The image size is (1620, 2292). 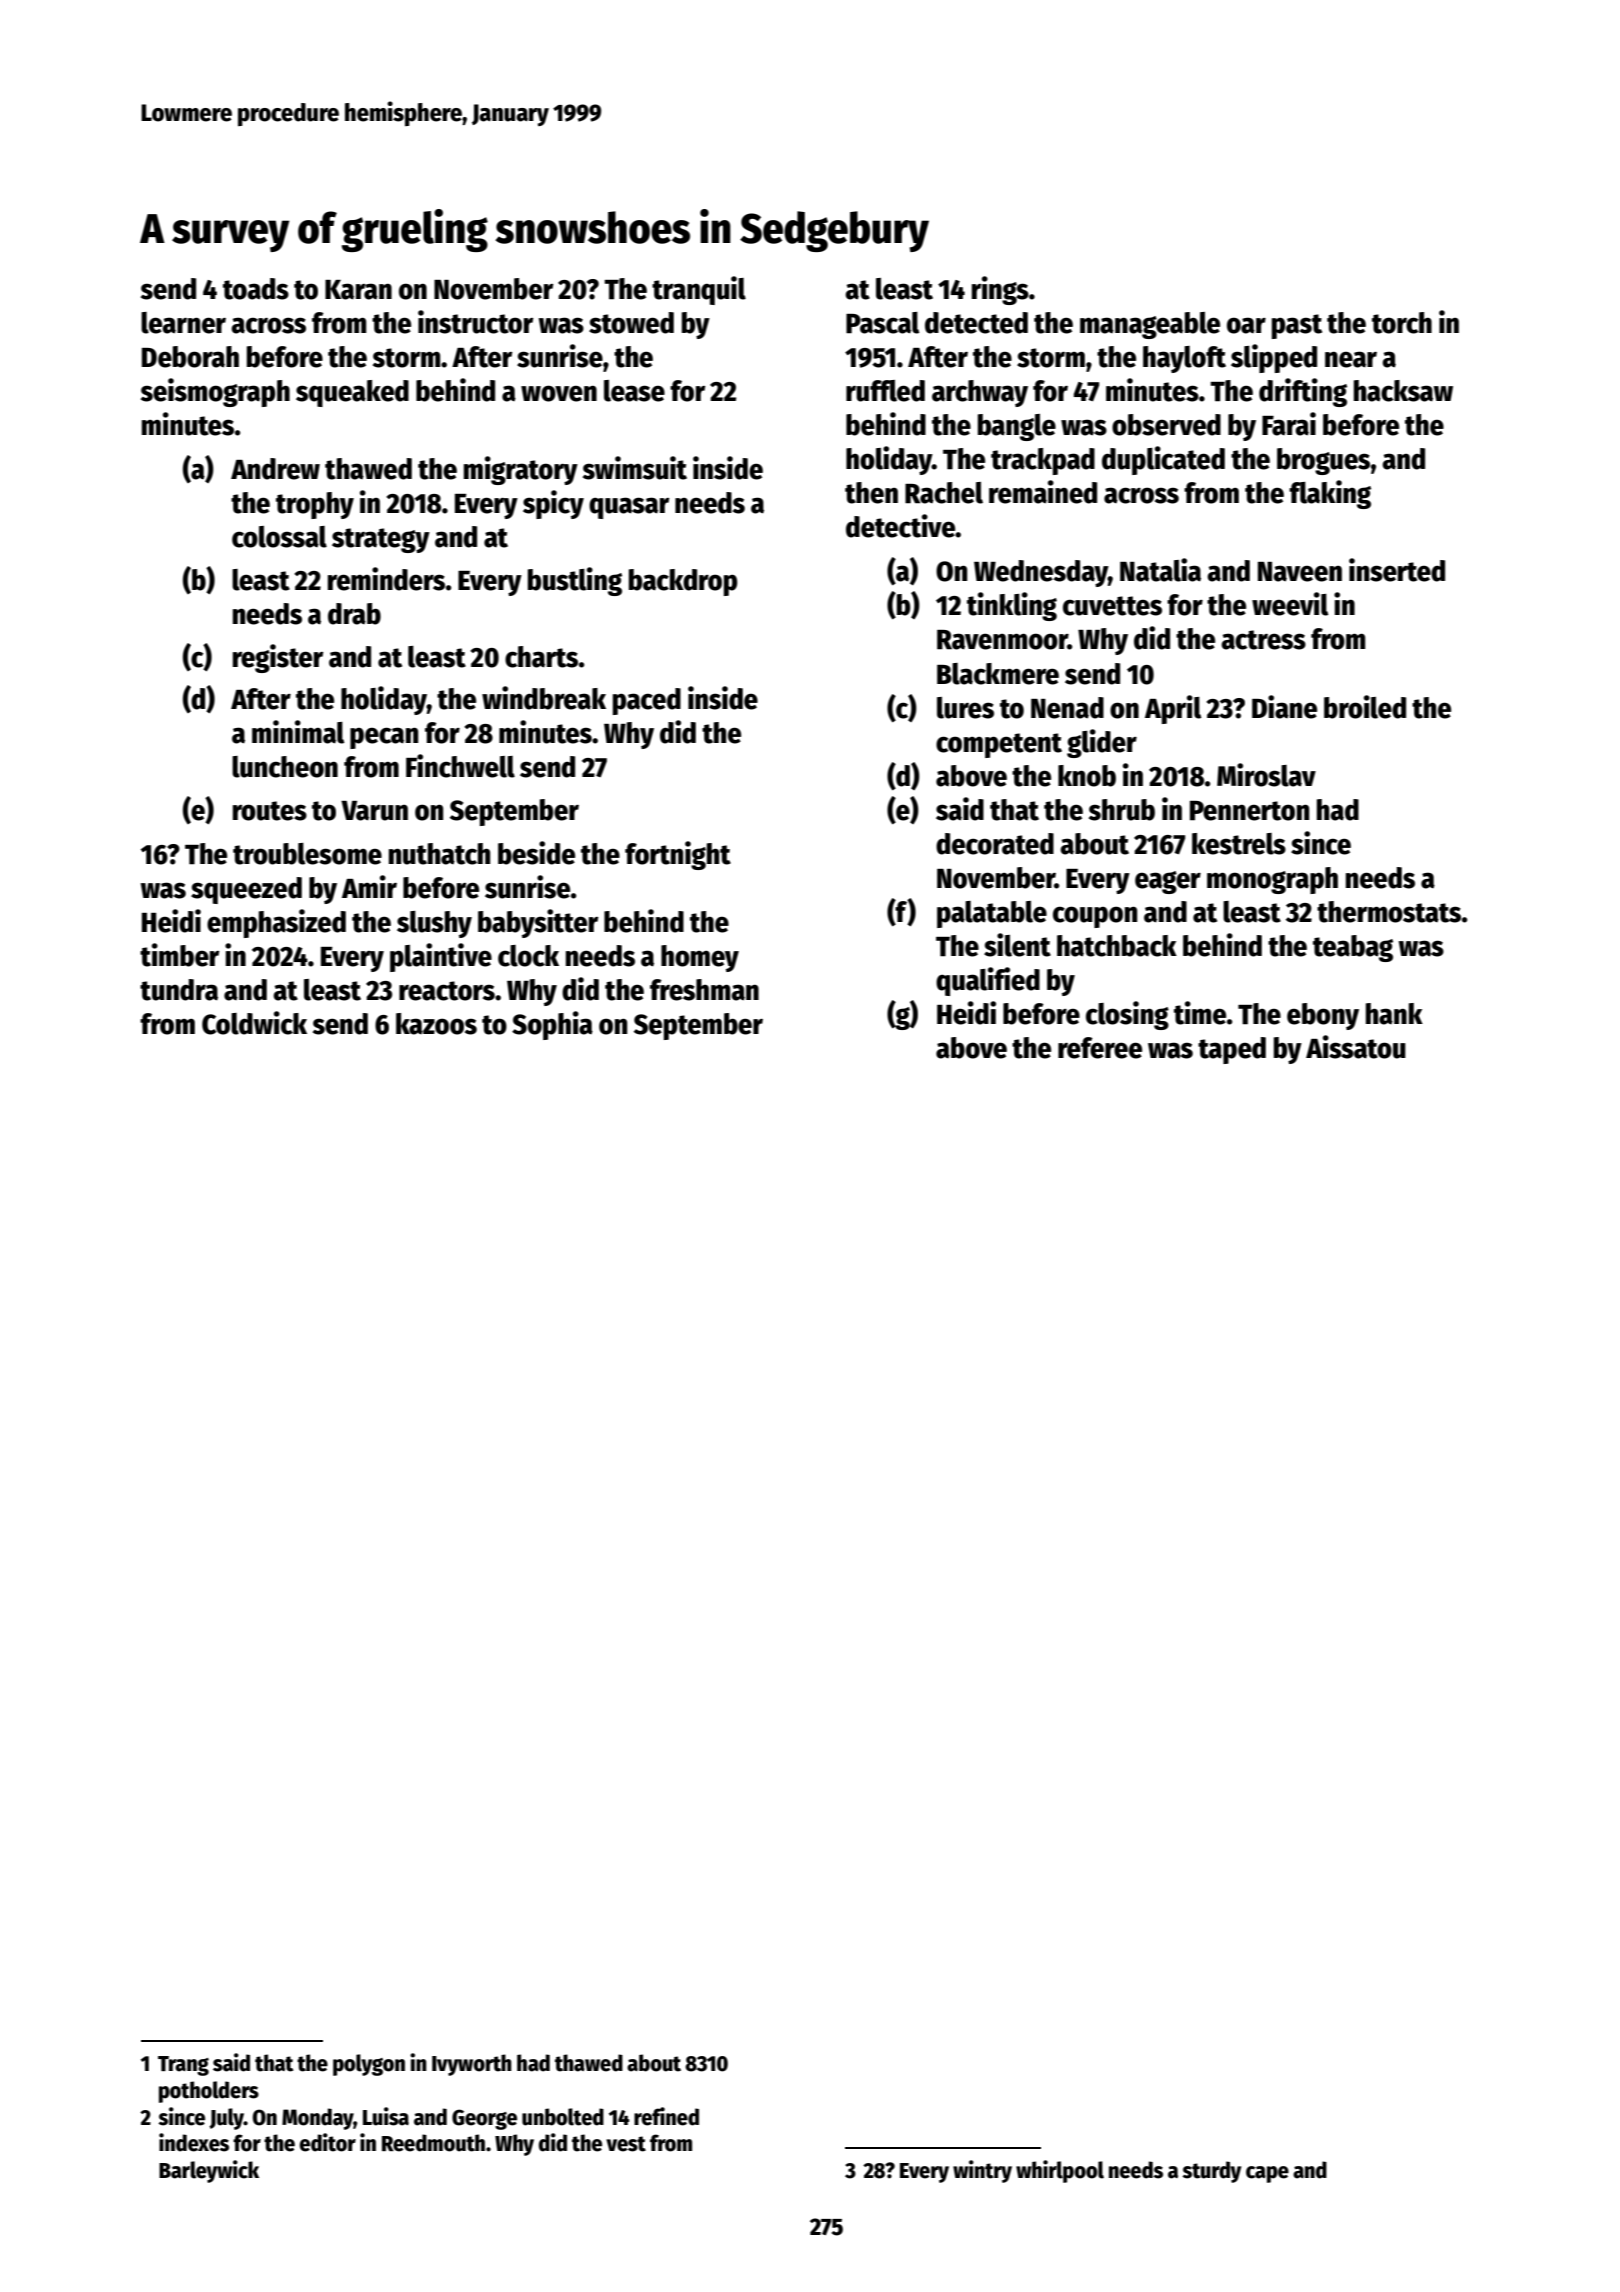 What do you see at coordinates (447, 991) in the screenshot?
I see `reactors` at bounding box center [447, 991].
